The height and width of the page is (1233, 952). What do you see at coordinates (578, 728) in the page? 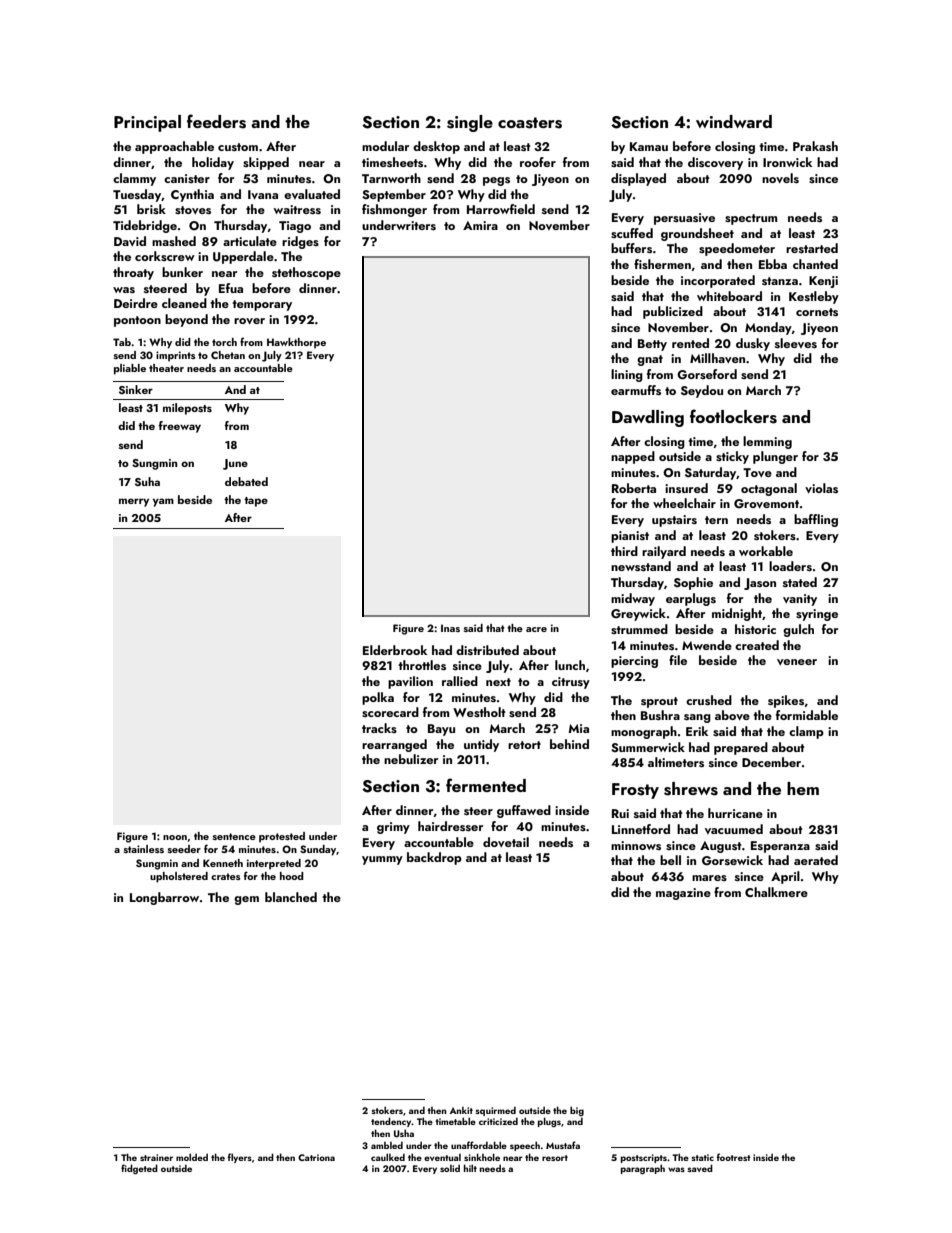
I see `Mia` at bounding box center [578, 728].
